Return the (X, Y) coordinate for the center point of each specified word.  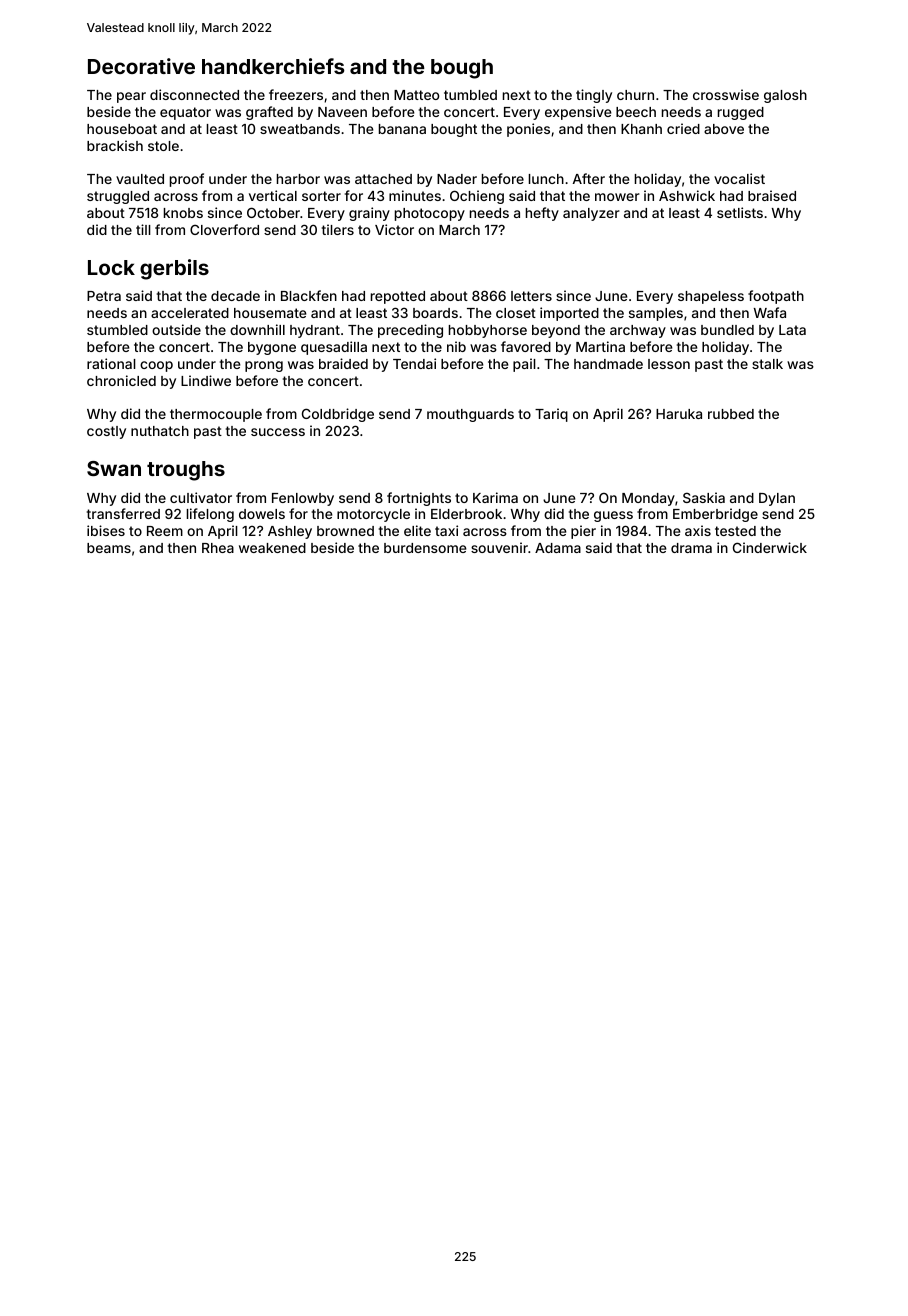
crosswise (726, 94)
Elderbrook (466, 514)
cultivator (201, 497)
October (273, 212)
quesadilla (334, 348)
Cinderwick (770, 547)
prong (264, 366)
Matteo (416, 95)
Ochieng (477, 197)
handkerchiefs (273, 66)
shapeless (711, 297)
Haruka (679, 414)
